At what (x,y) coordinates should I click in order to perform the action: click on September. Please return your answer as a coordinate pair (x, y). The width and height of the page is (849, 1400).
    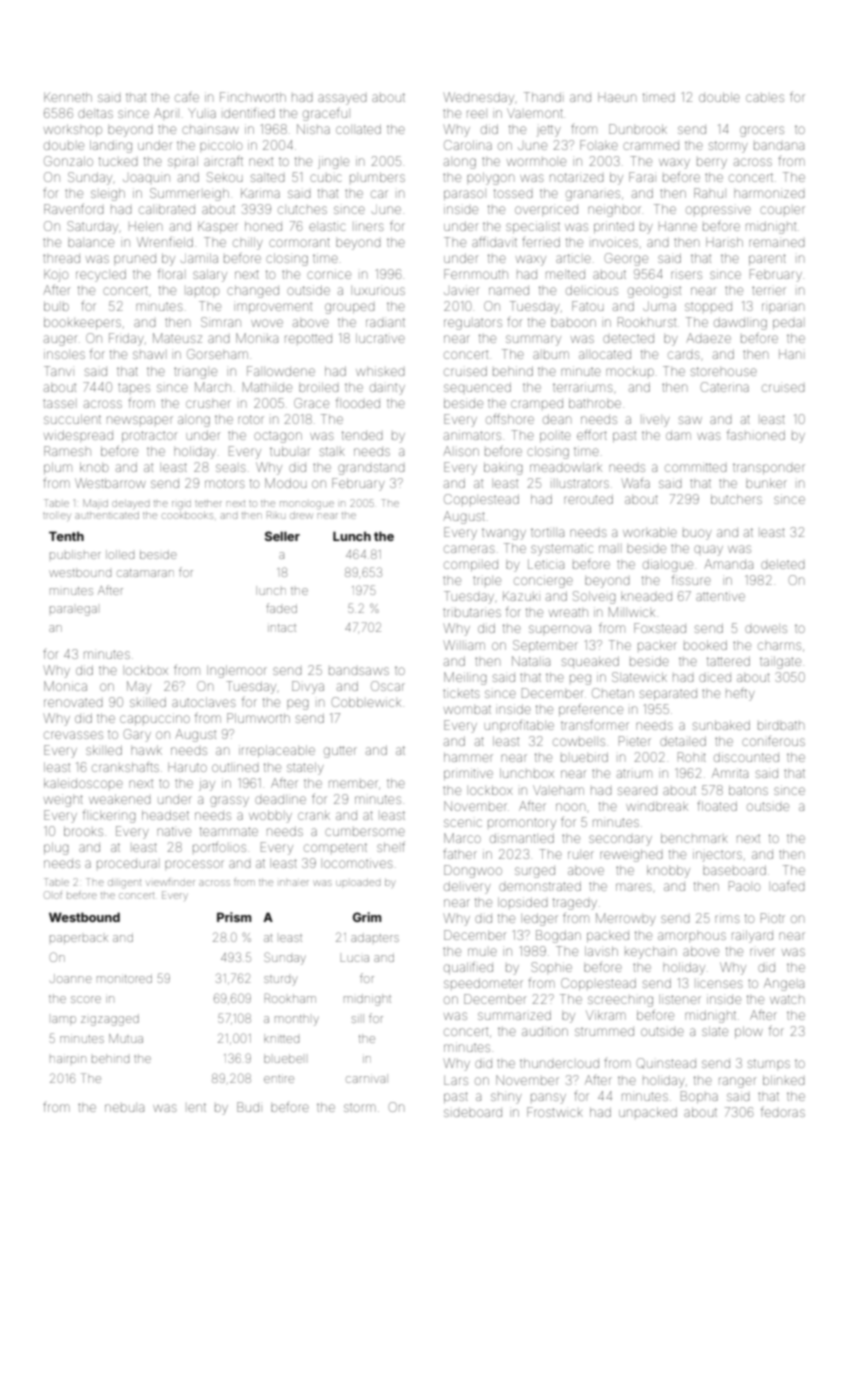
    Looking at the image, I should click on (545, 646).
